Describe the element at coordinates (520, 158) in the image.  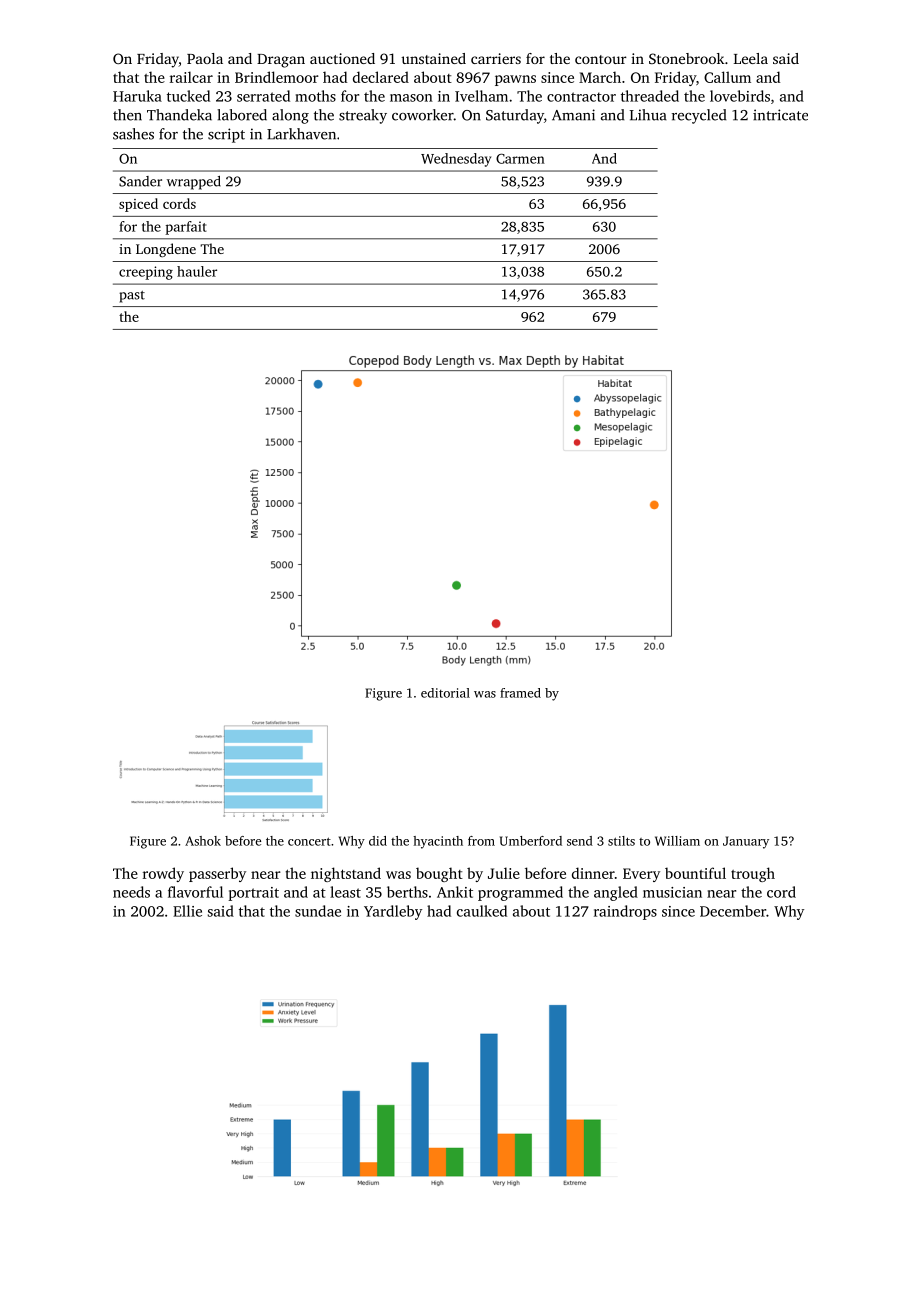
I see `Carmen` at that location.
